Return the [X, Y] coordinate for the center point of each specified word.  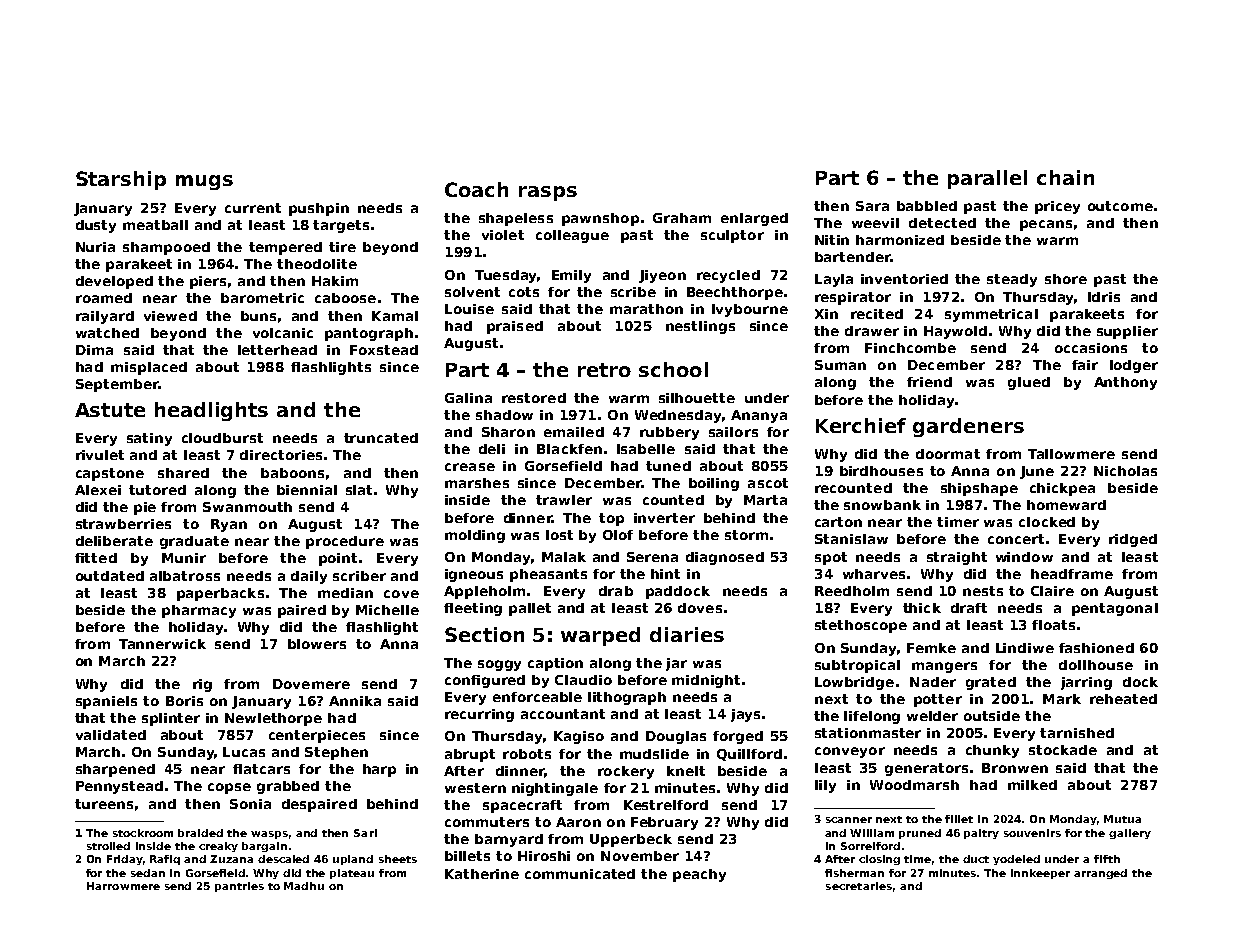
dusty [96, 226]
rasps [548, 193]
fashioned [1096, 648]
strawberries [123, 524]
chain [1065, 177]
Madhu [304, 886]
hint [665, 574]
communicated [580, 874]
